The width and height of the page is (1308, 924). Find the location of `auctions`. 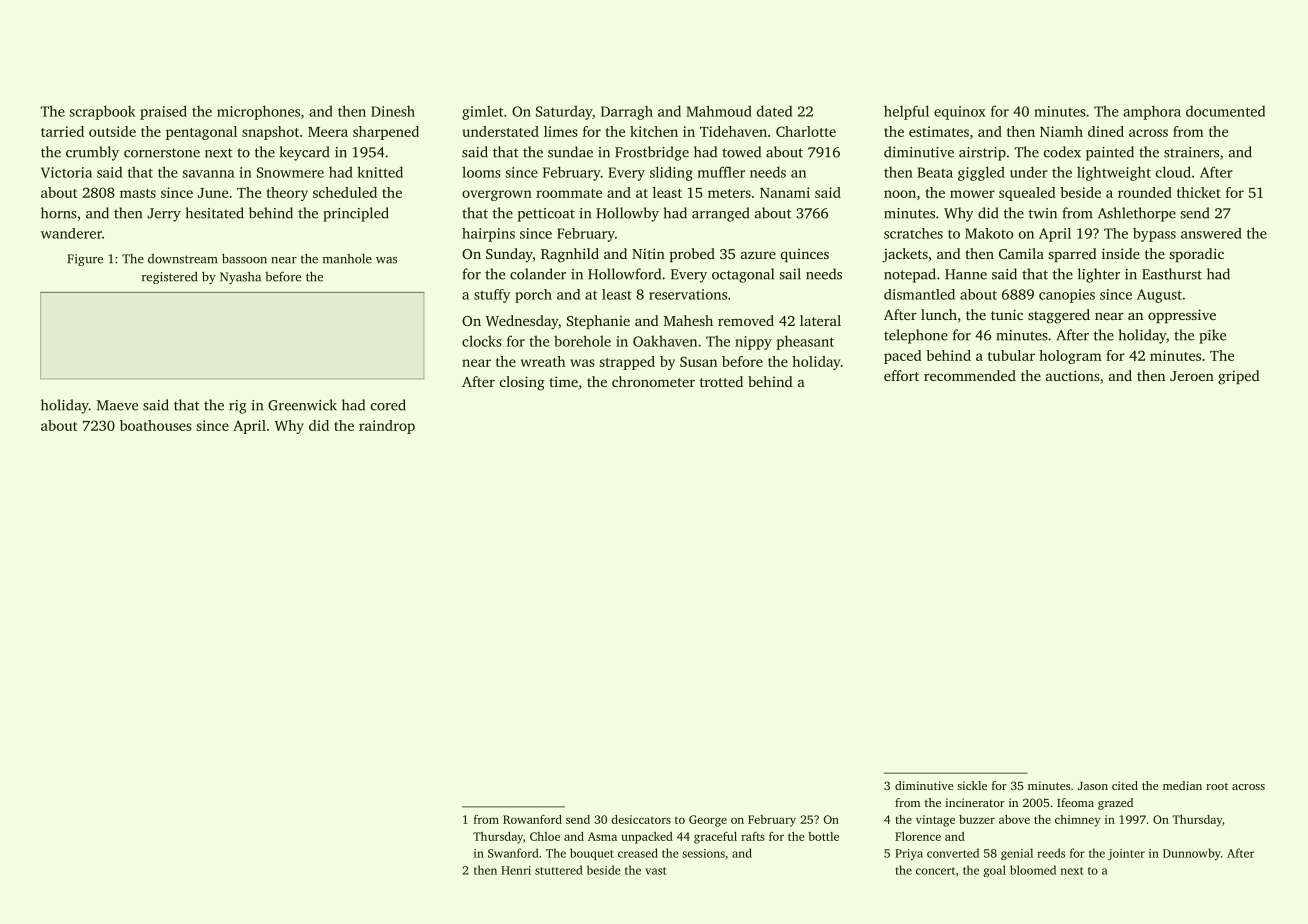

auctions is located at coordinates (1073, 375).
